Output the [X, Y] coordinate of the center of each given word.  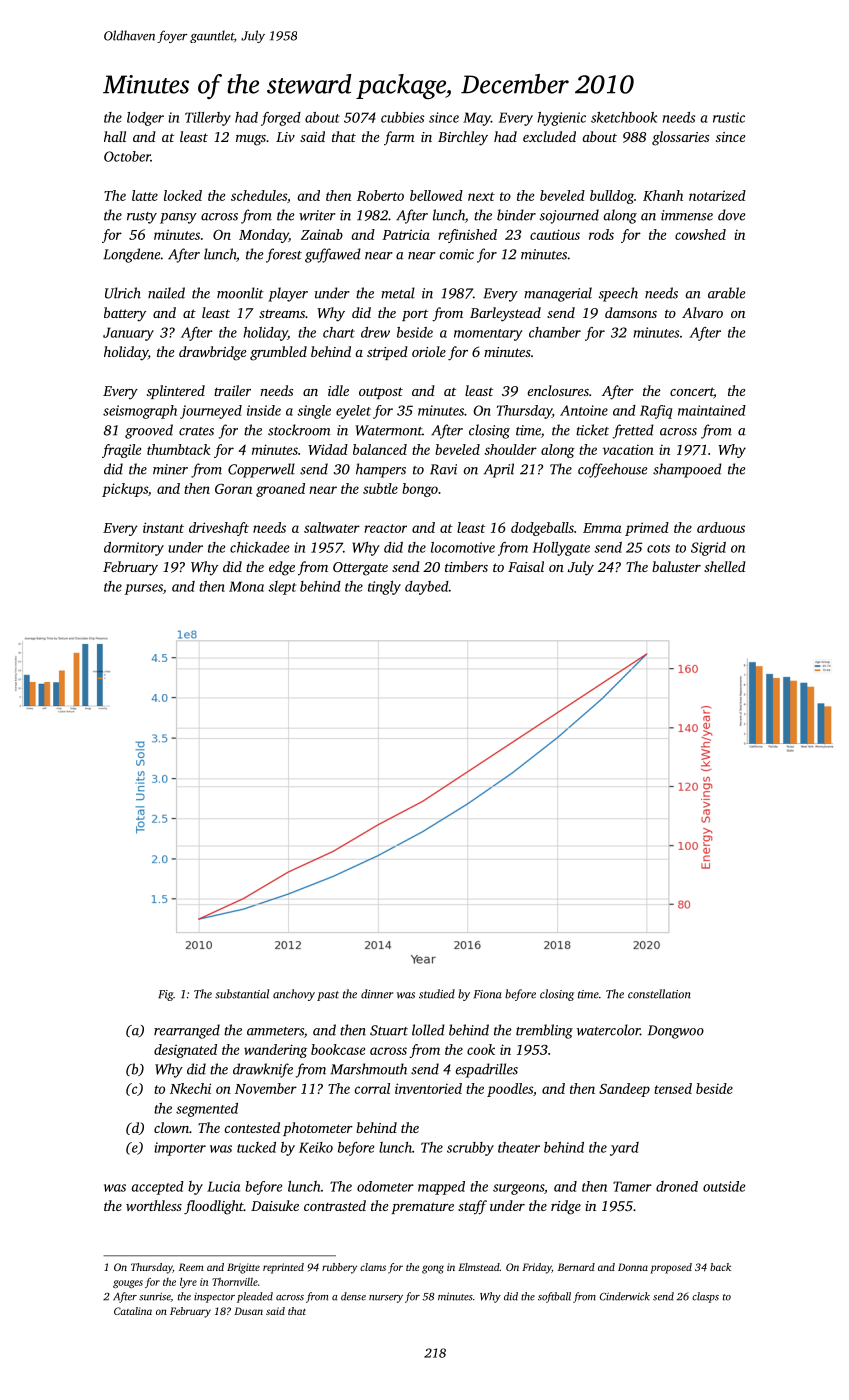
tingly [384, 588]
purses [144, 589]
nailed [166, 293]
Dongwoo [676, 1032]
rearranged [187, 1031]
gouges [128, 1284]
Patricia [406, 234]
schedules [259, 195]
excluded [549, 136]
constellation [659, 994]
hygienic [561, 119]
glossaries [680, 138]
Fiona [488, 994]
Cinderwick [625, 1296]
